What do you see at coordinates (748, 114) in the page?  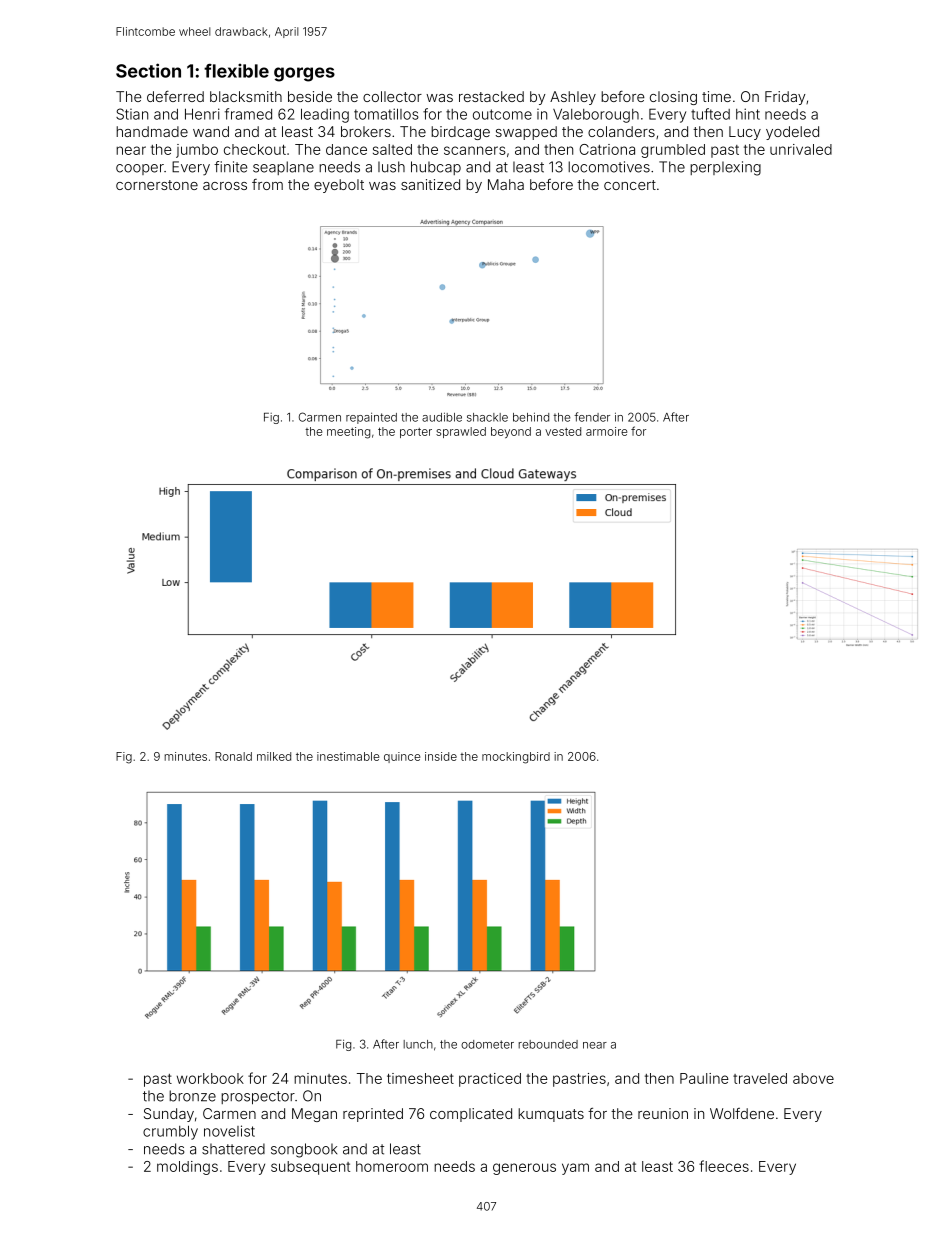 I see `hint` at bounding box center [748, 114].
